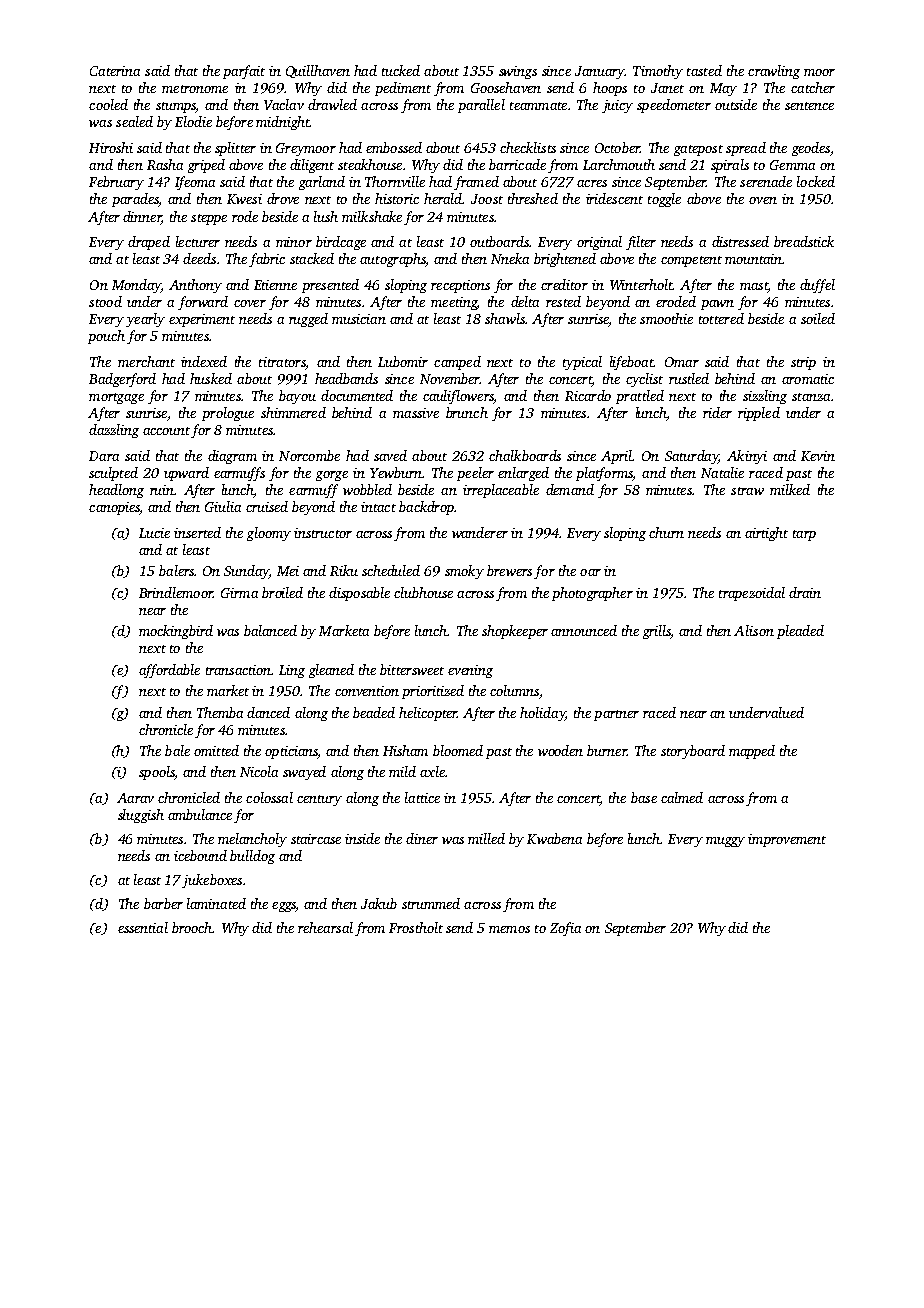 The width and height of the screenshot is (924, 1308). What do you see at coordinates (401, 70) in the screenshot?
I see `tucked` at bounding box center [401, 70].
